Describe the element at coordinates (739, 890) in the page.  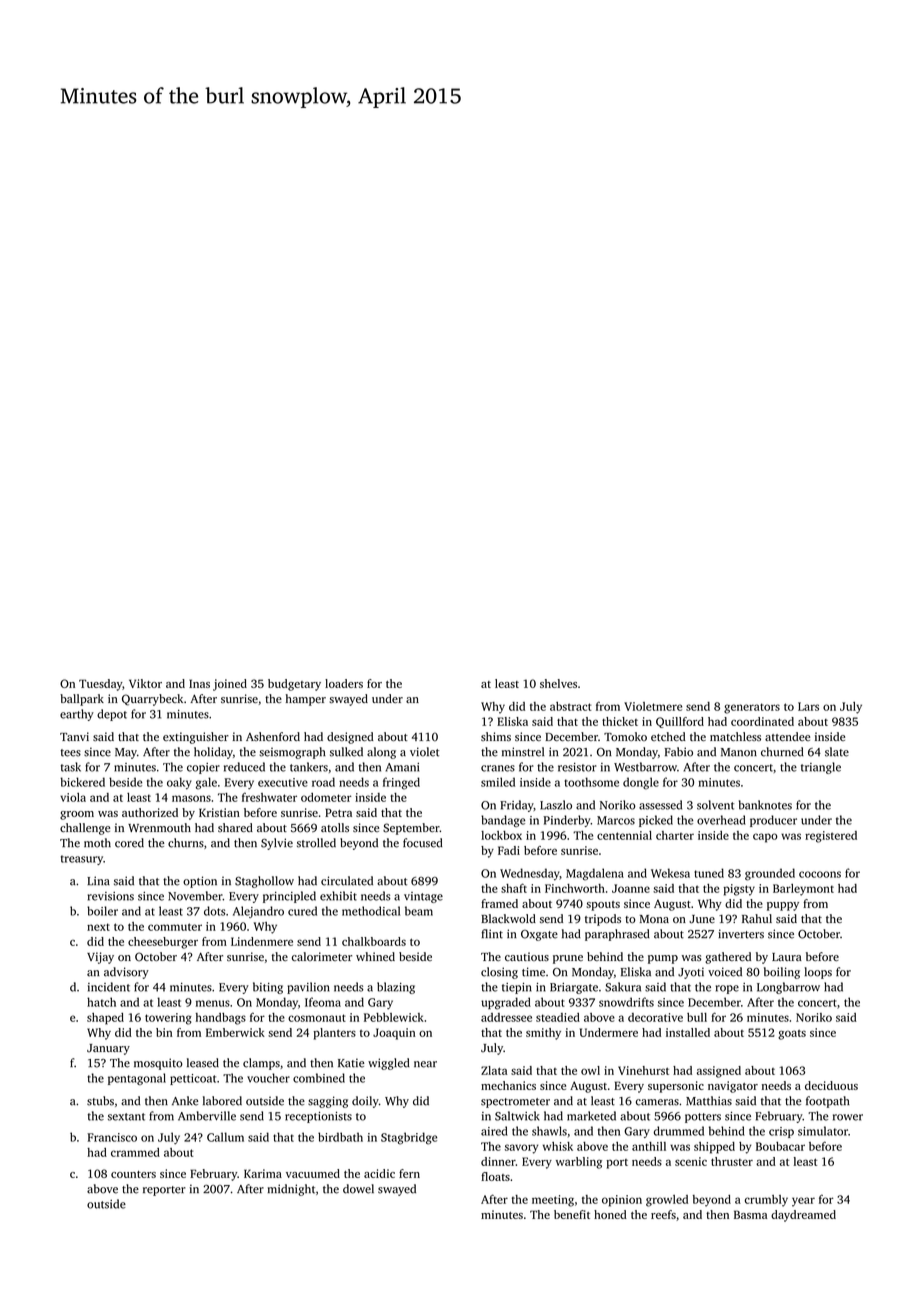
I see `pigsty` at that location.
